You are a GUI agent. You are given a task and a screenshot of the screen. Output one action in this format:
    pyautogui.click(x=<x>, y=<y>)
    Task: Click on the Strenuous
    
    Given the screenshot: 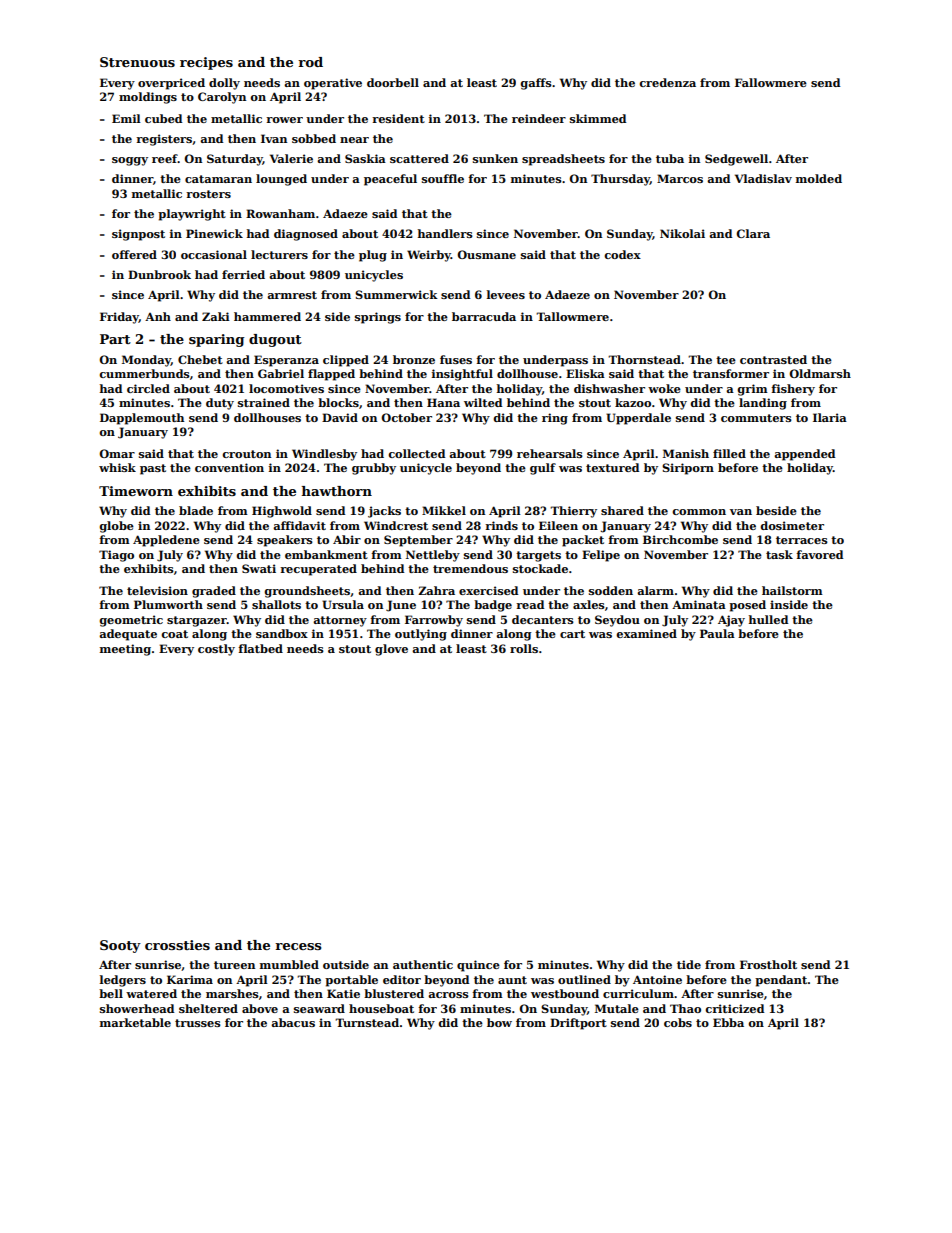 What is the action you would take?
    pyautogui.click(x=137, y=62)
